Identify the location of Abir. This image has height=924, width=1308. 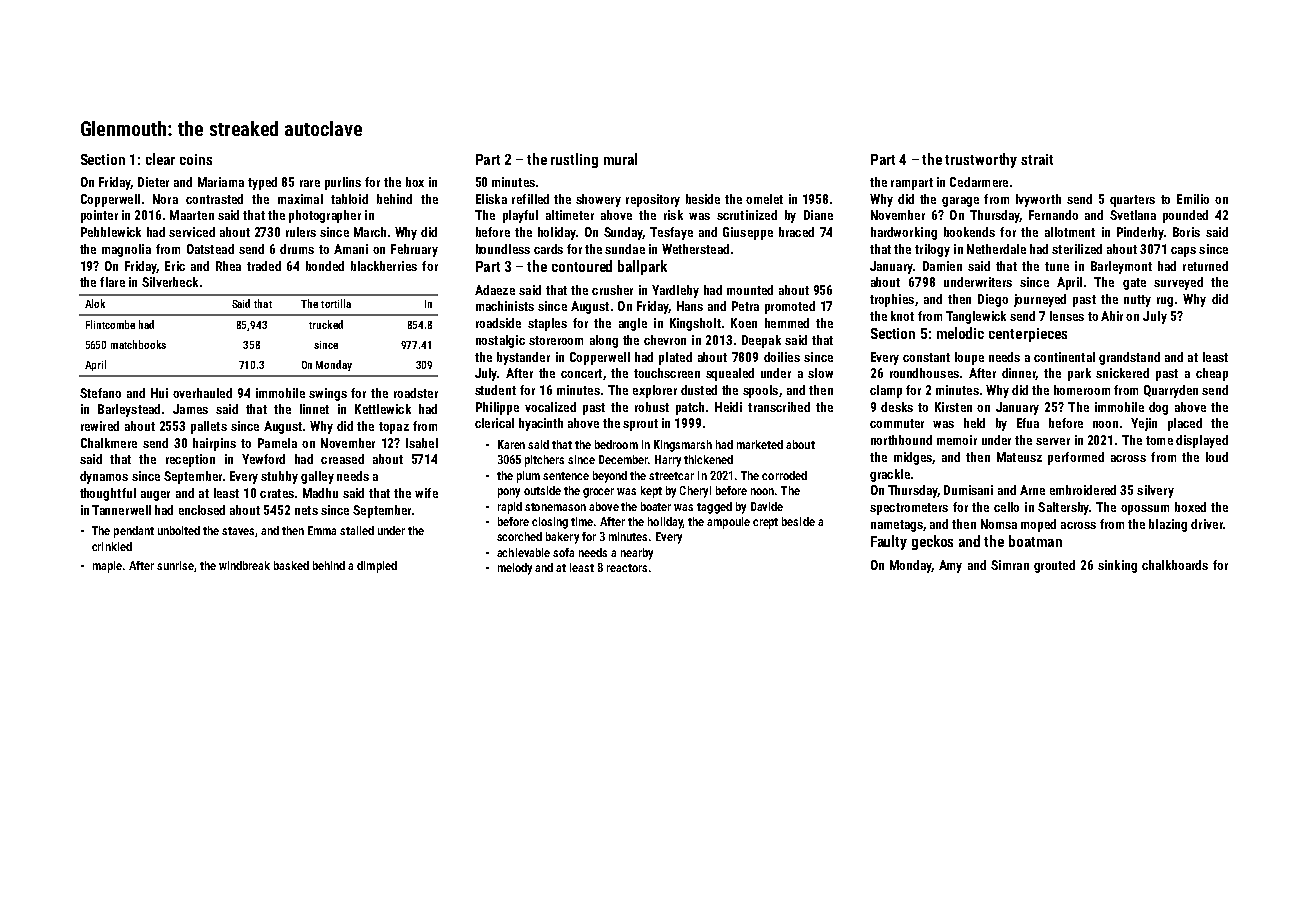
(1112, 316).
